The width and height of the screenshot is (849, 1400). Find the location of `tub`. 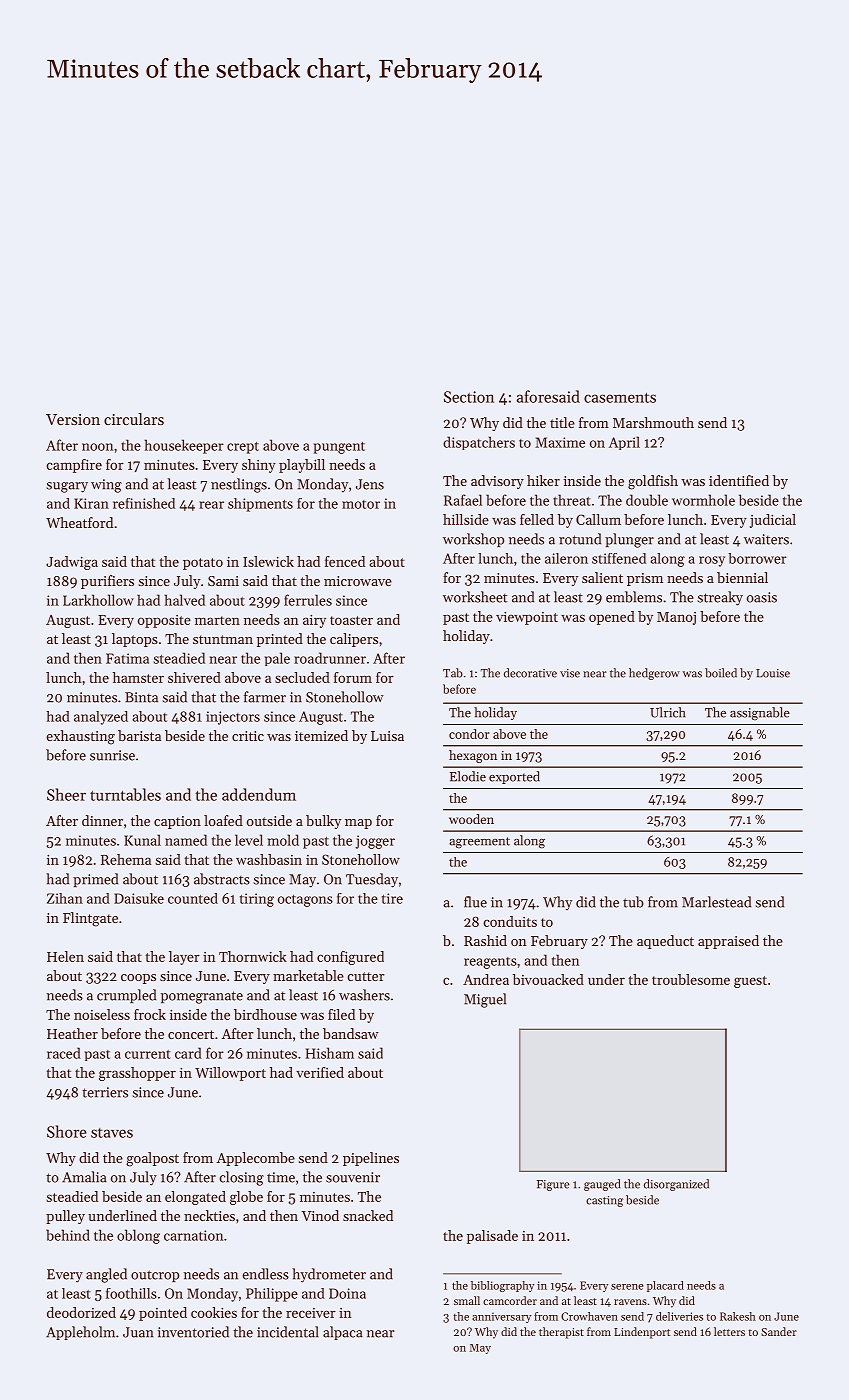

tub is located at coordinates (633, 902).
